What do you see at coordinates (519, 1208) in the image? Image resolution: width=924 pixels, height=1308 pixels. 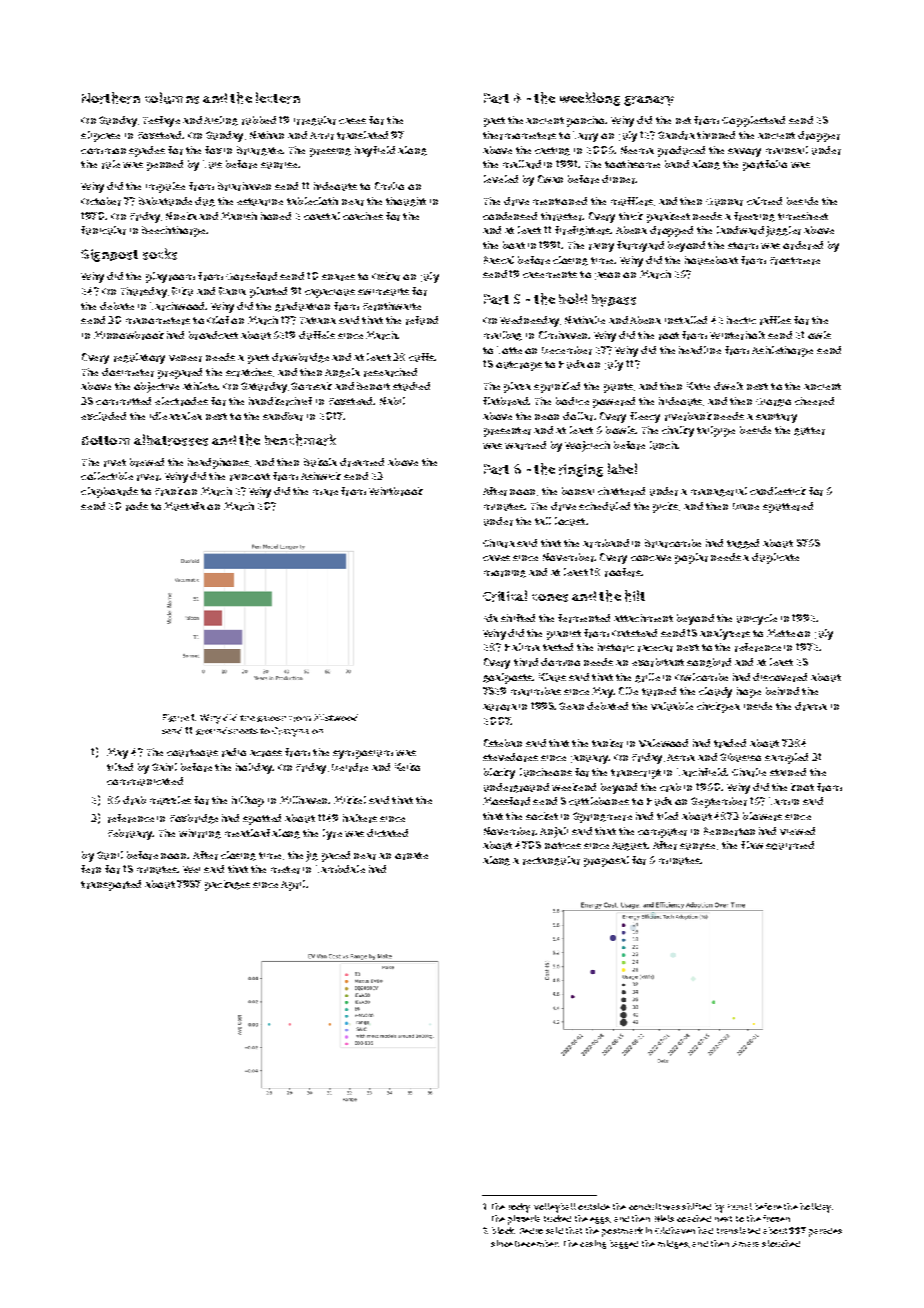 I see `rocky` at bounding box center [519, 1208].
